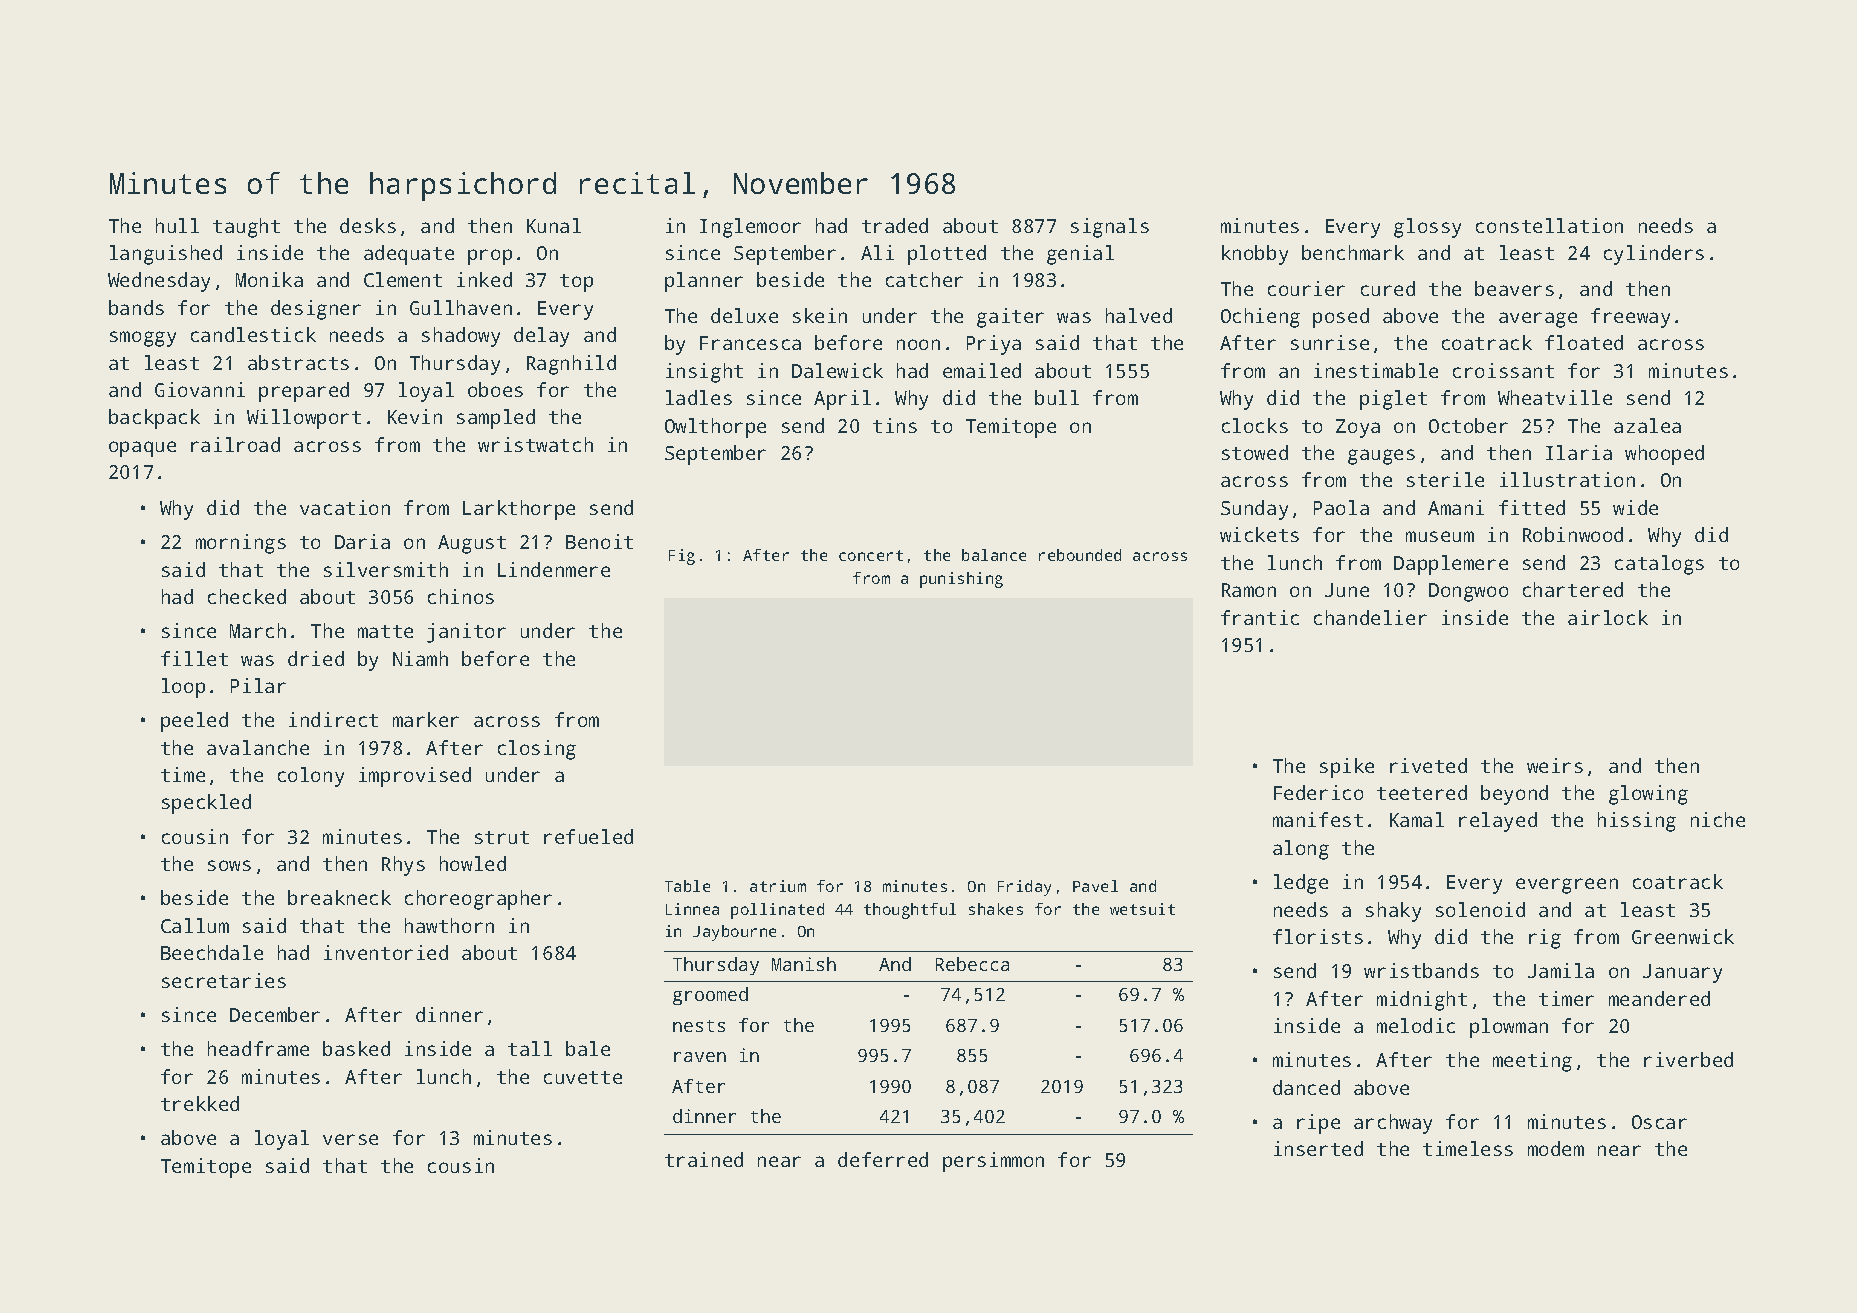  Describe the element at coordinates (1255, 452) in the screenshot. I see `stowed` at that location.
